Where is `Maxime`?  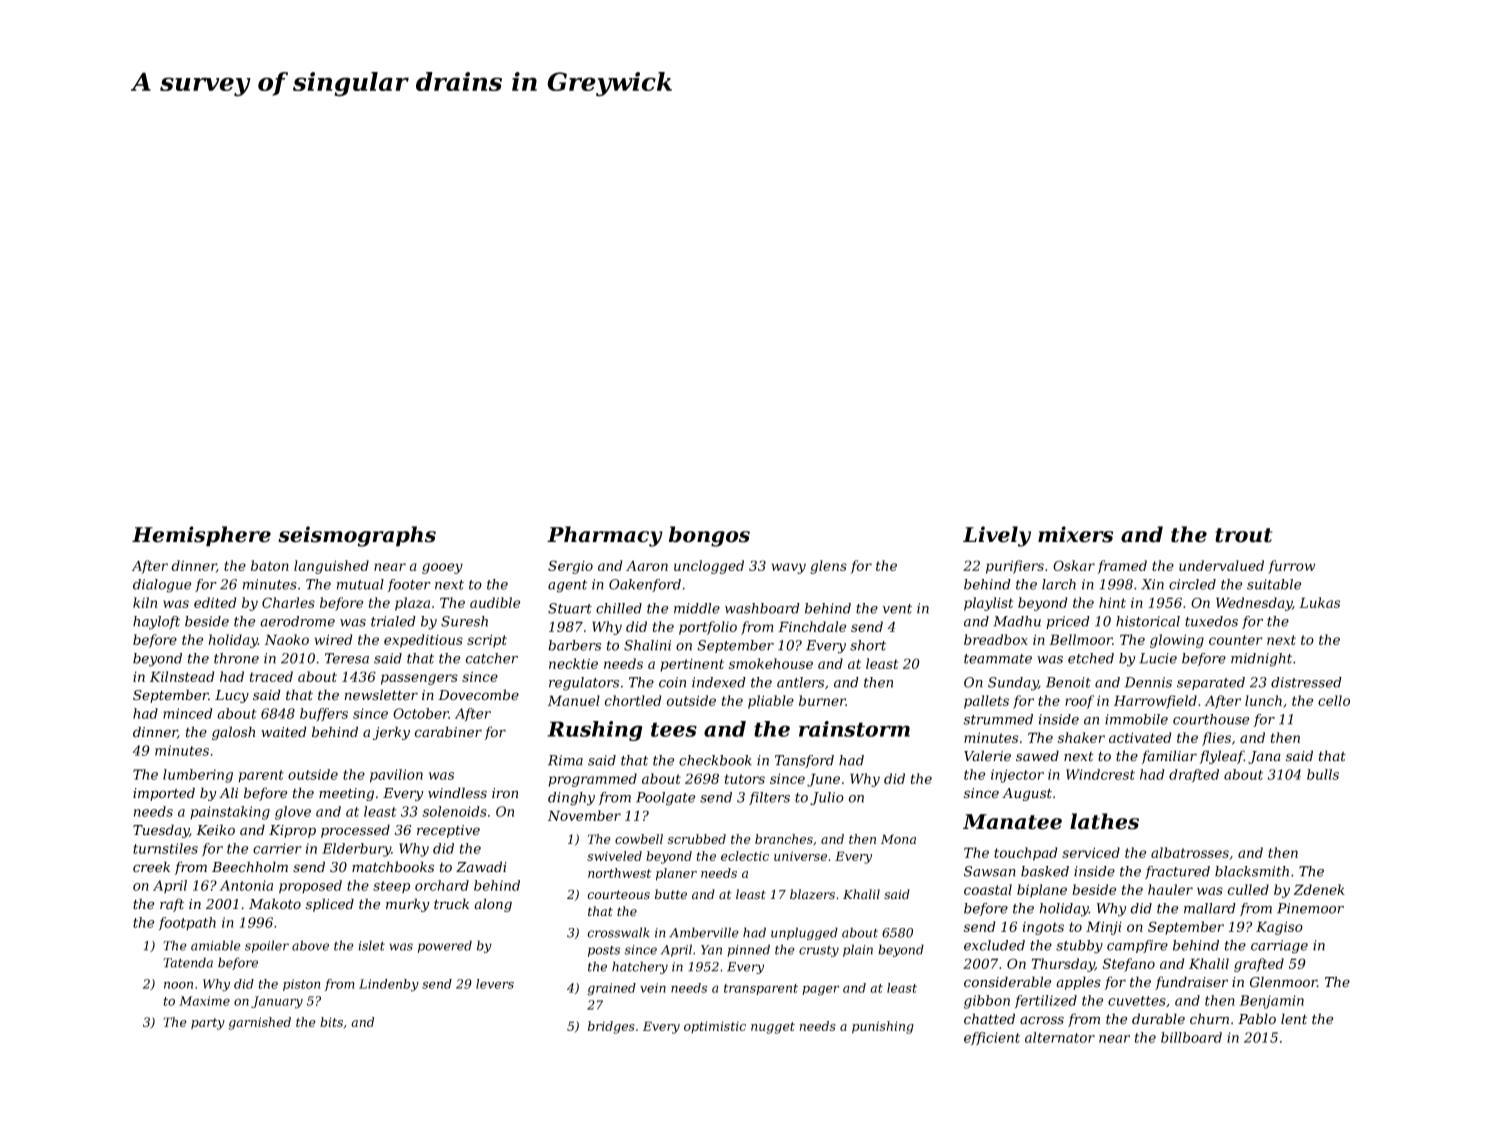 Maxime is located at coordinates (204, 1001).
